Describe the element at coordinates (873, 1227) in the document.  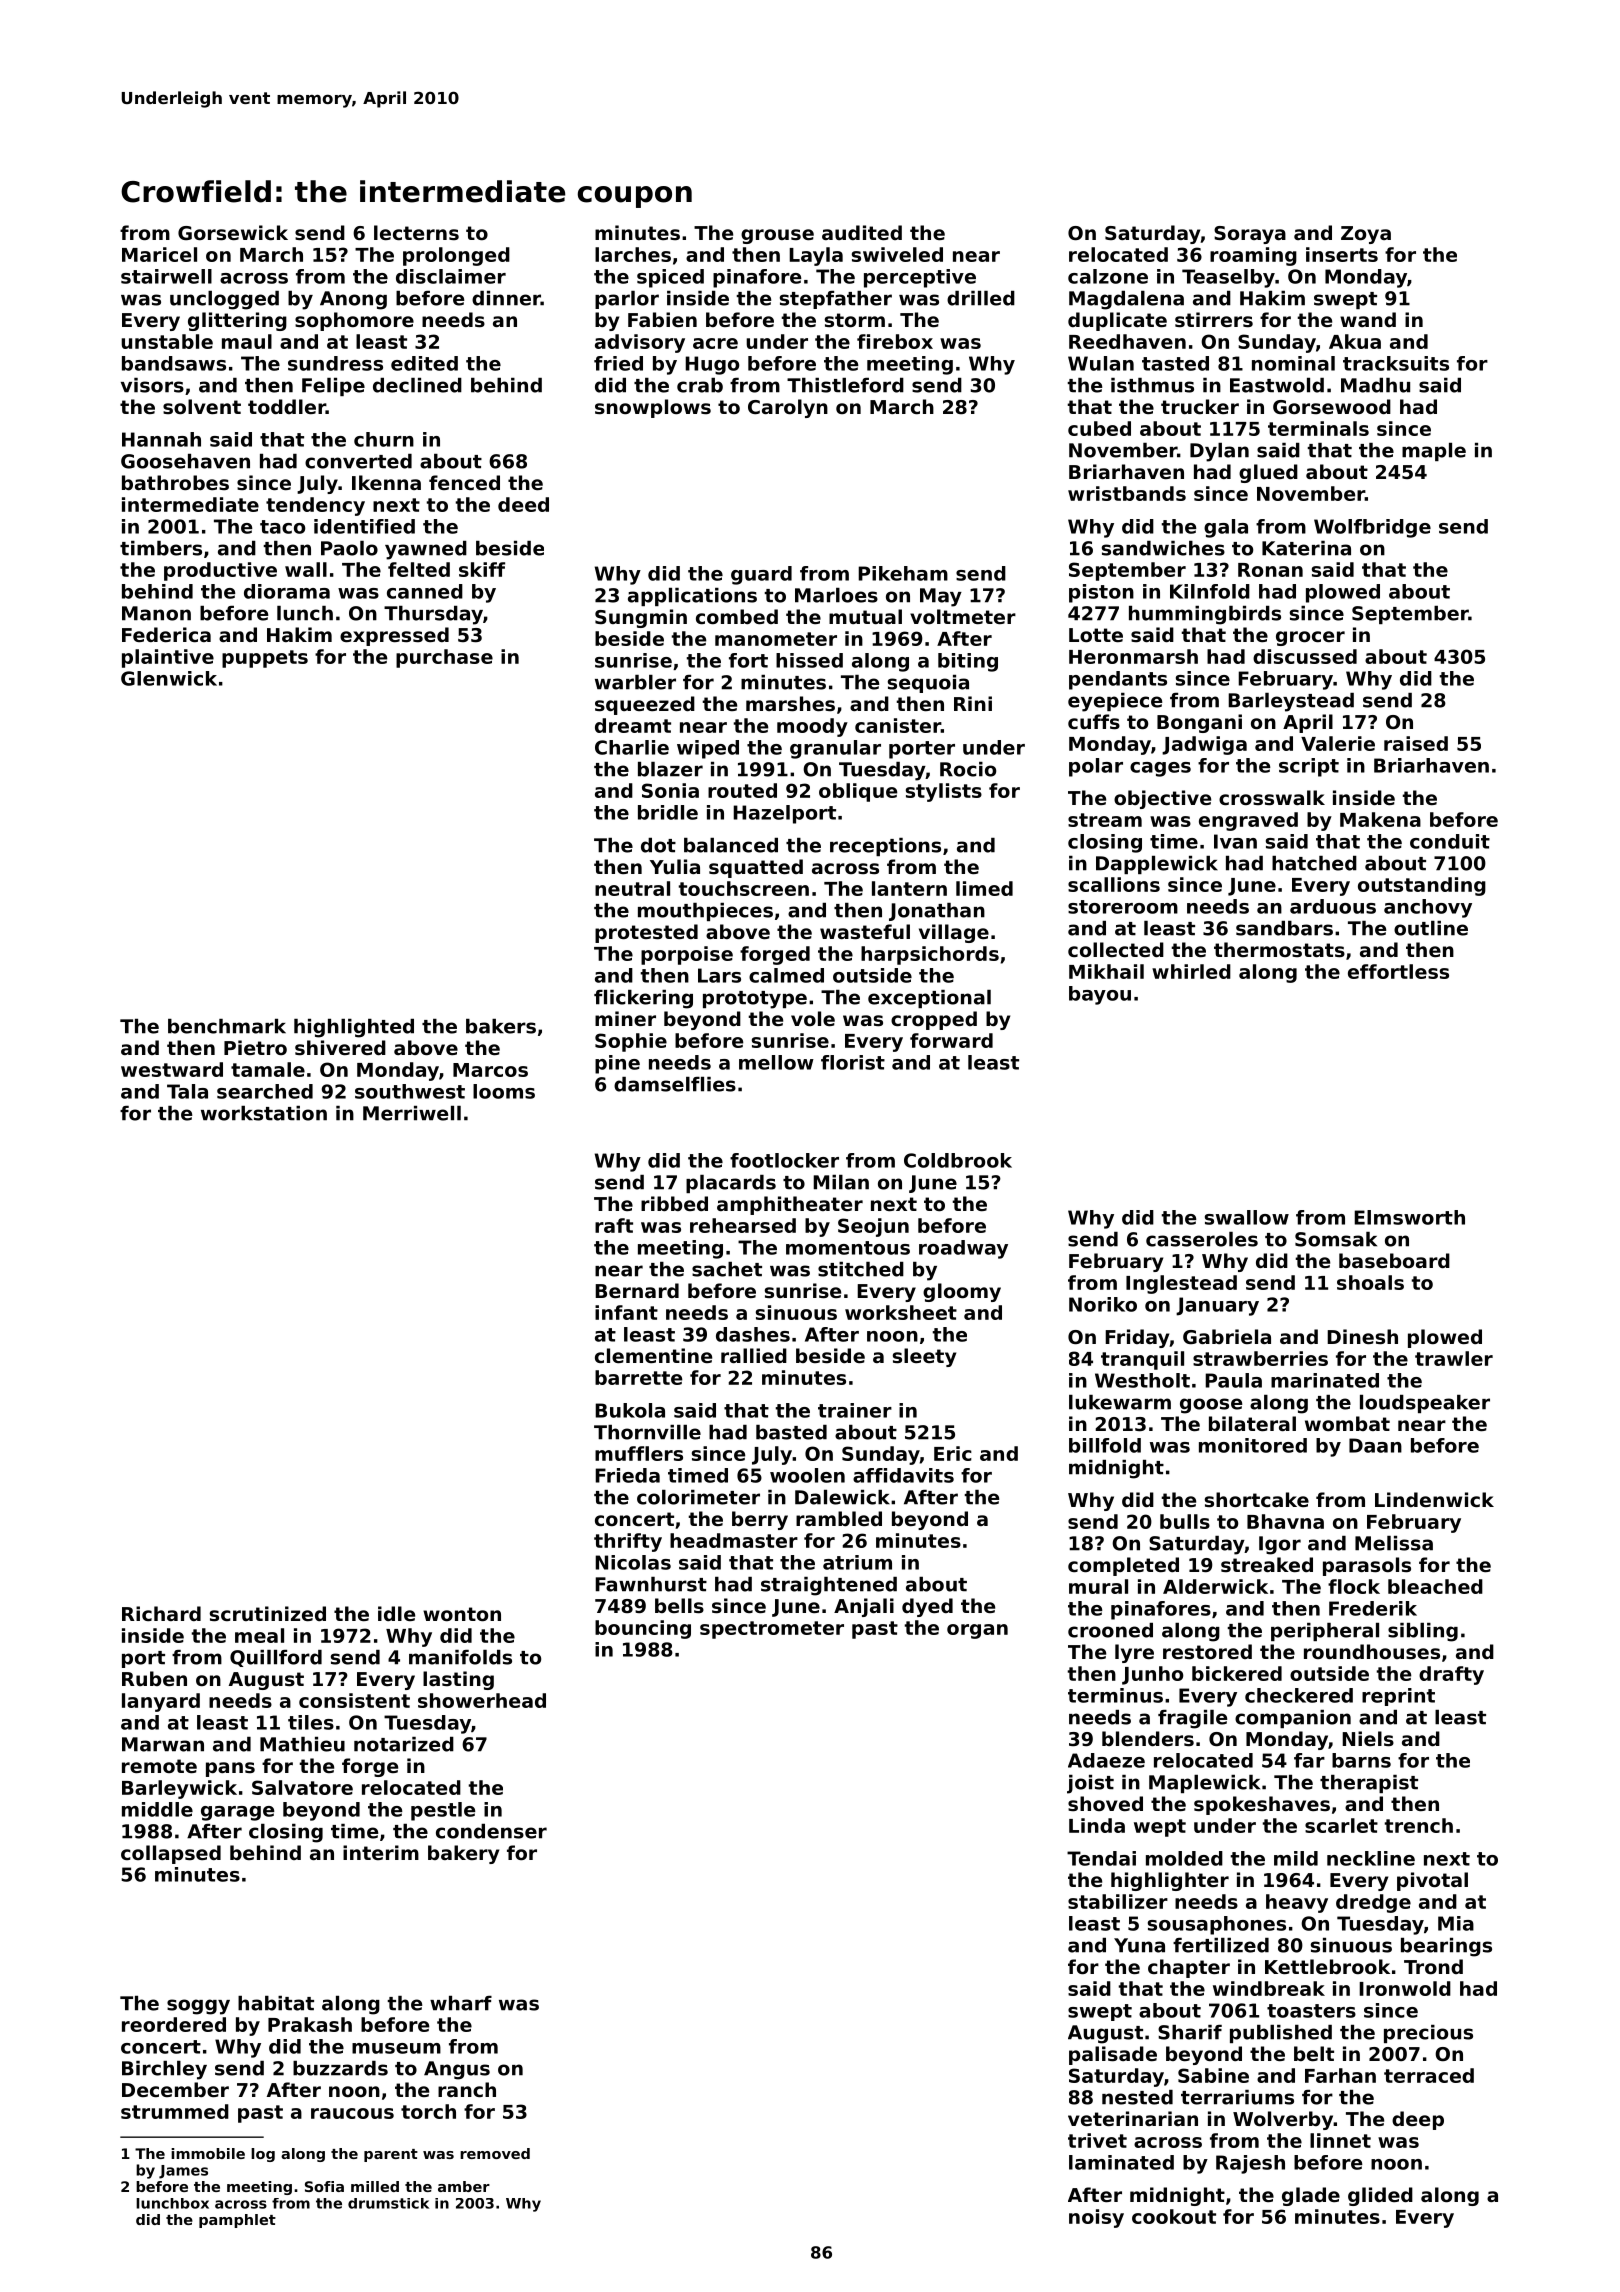
I see `Seojun` at that location.
